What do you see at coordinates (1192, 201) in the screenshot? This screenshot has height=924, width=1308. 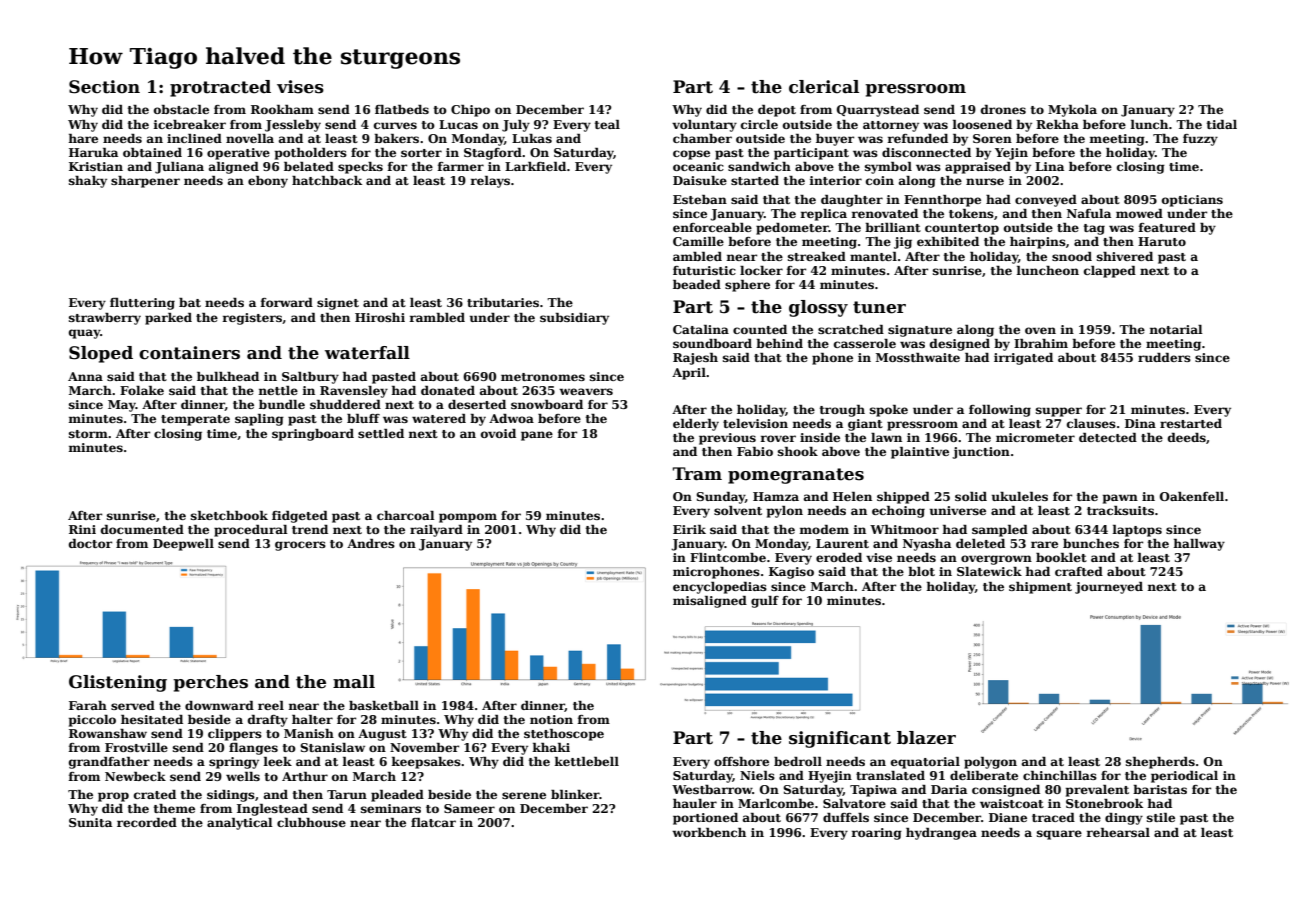 I see `opticians` at bounding box center [1192, 201].
